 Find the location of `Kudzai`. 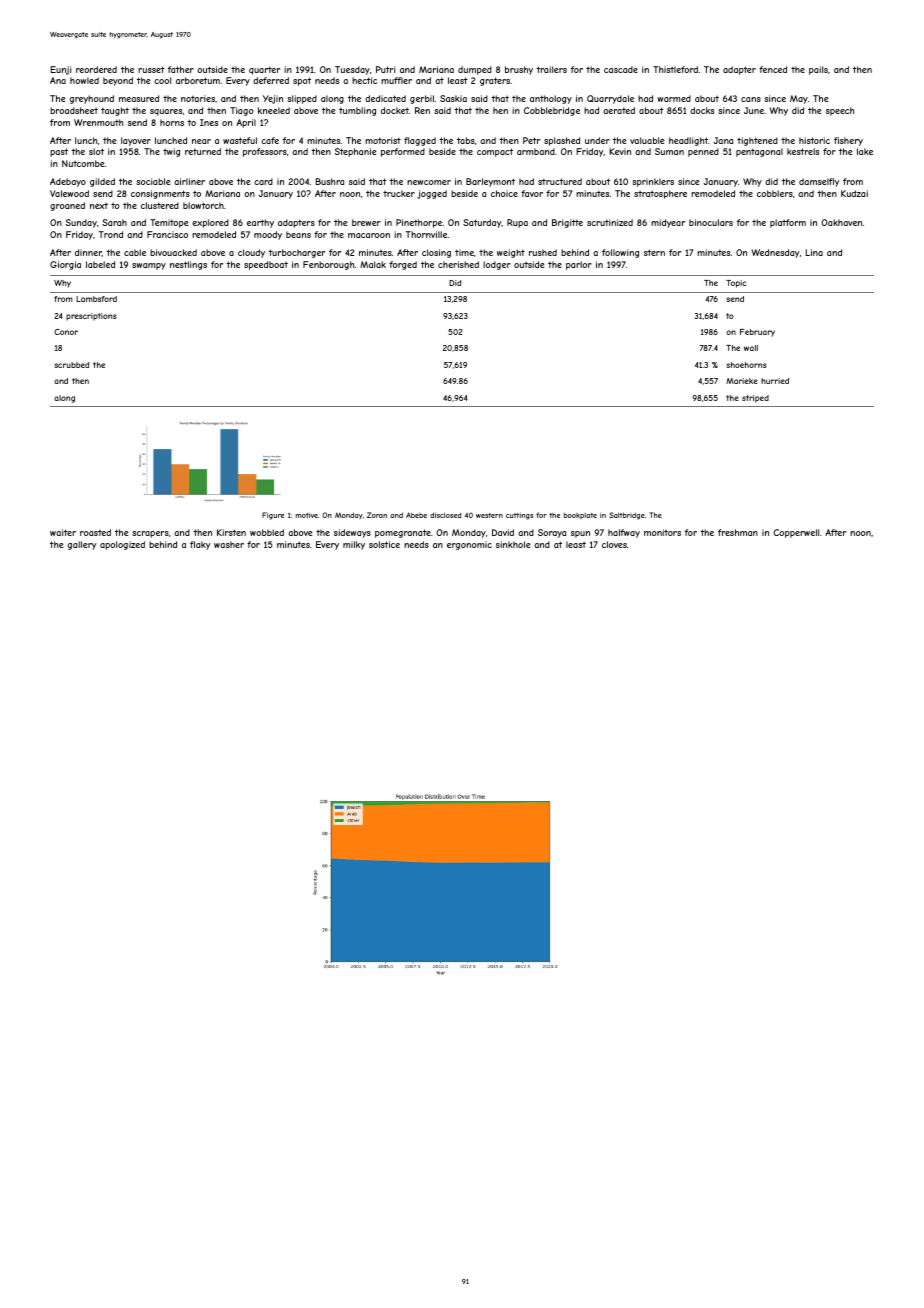

Kudzai is located at coordinates (854, 193).
